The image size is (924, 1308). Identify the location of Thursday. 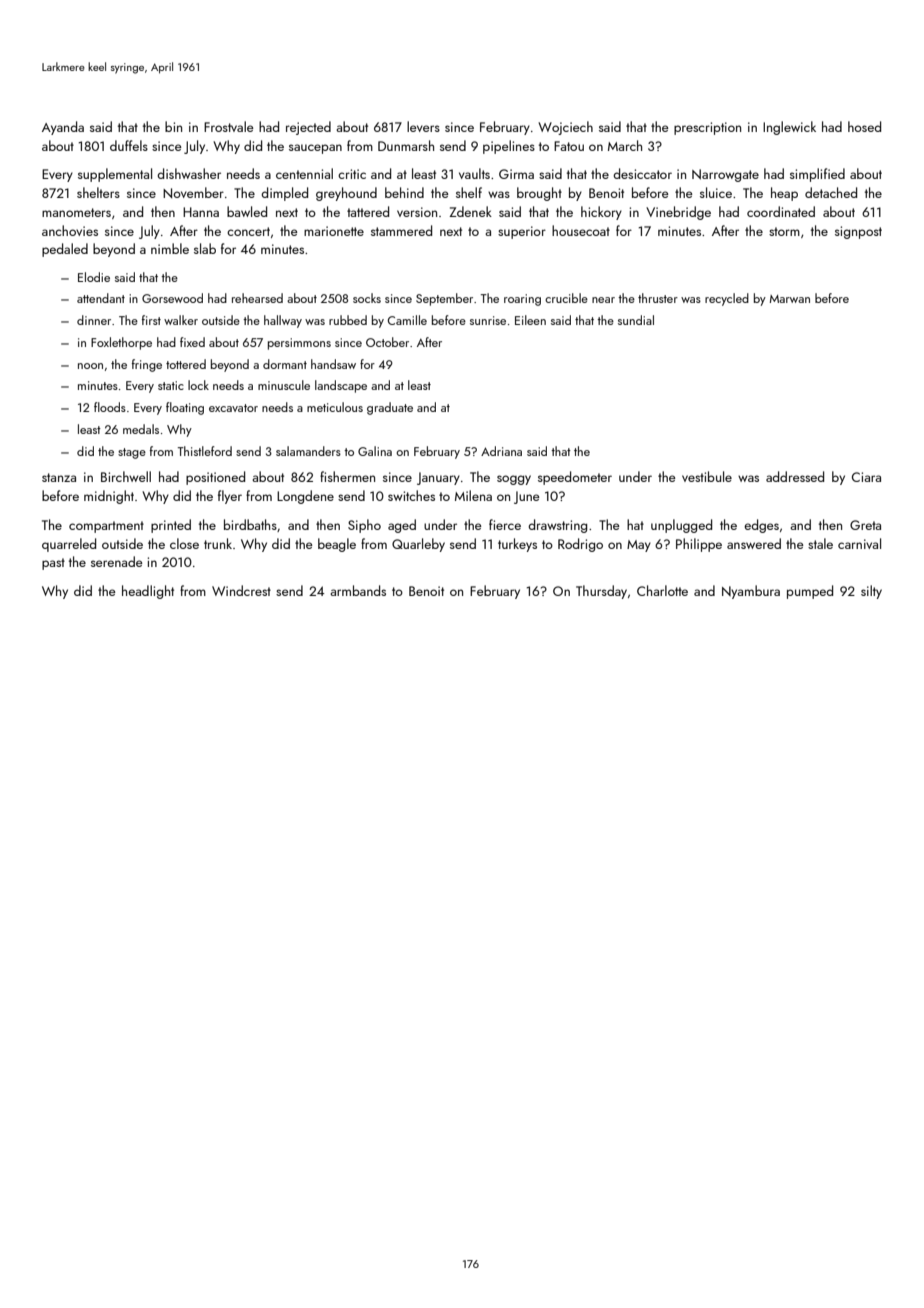
(601, 592).
